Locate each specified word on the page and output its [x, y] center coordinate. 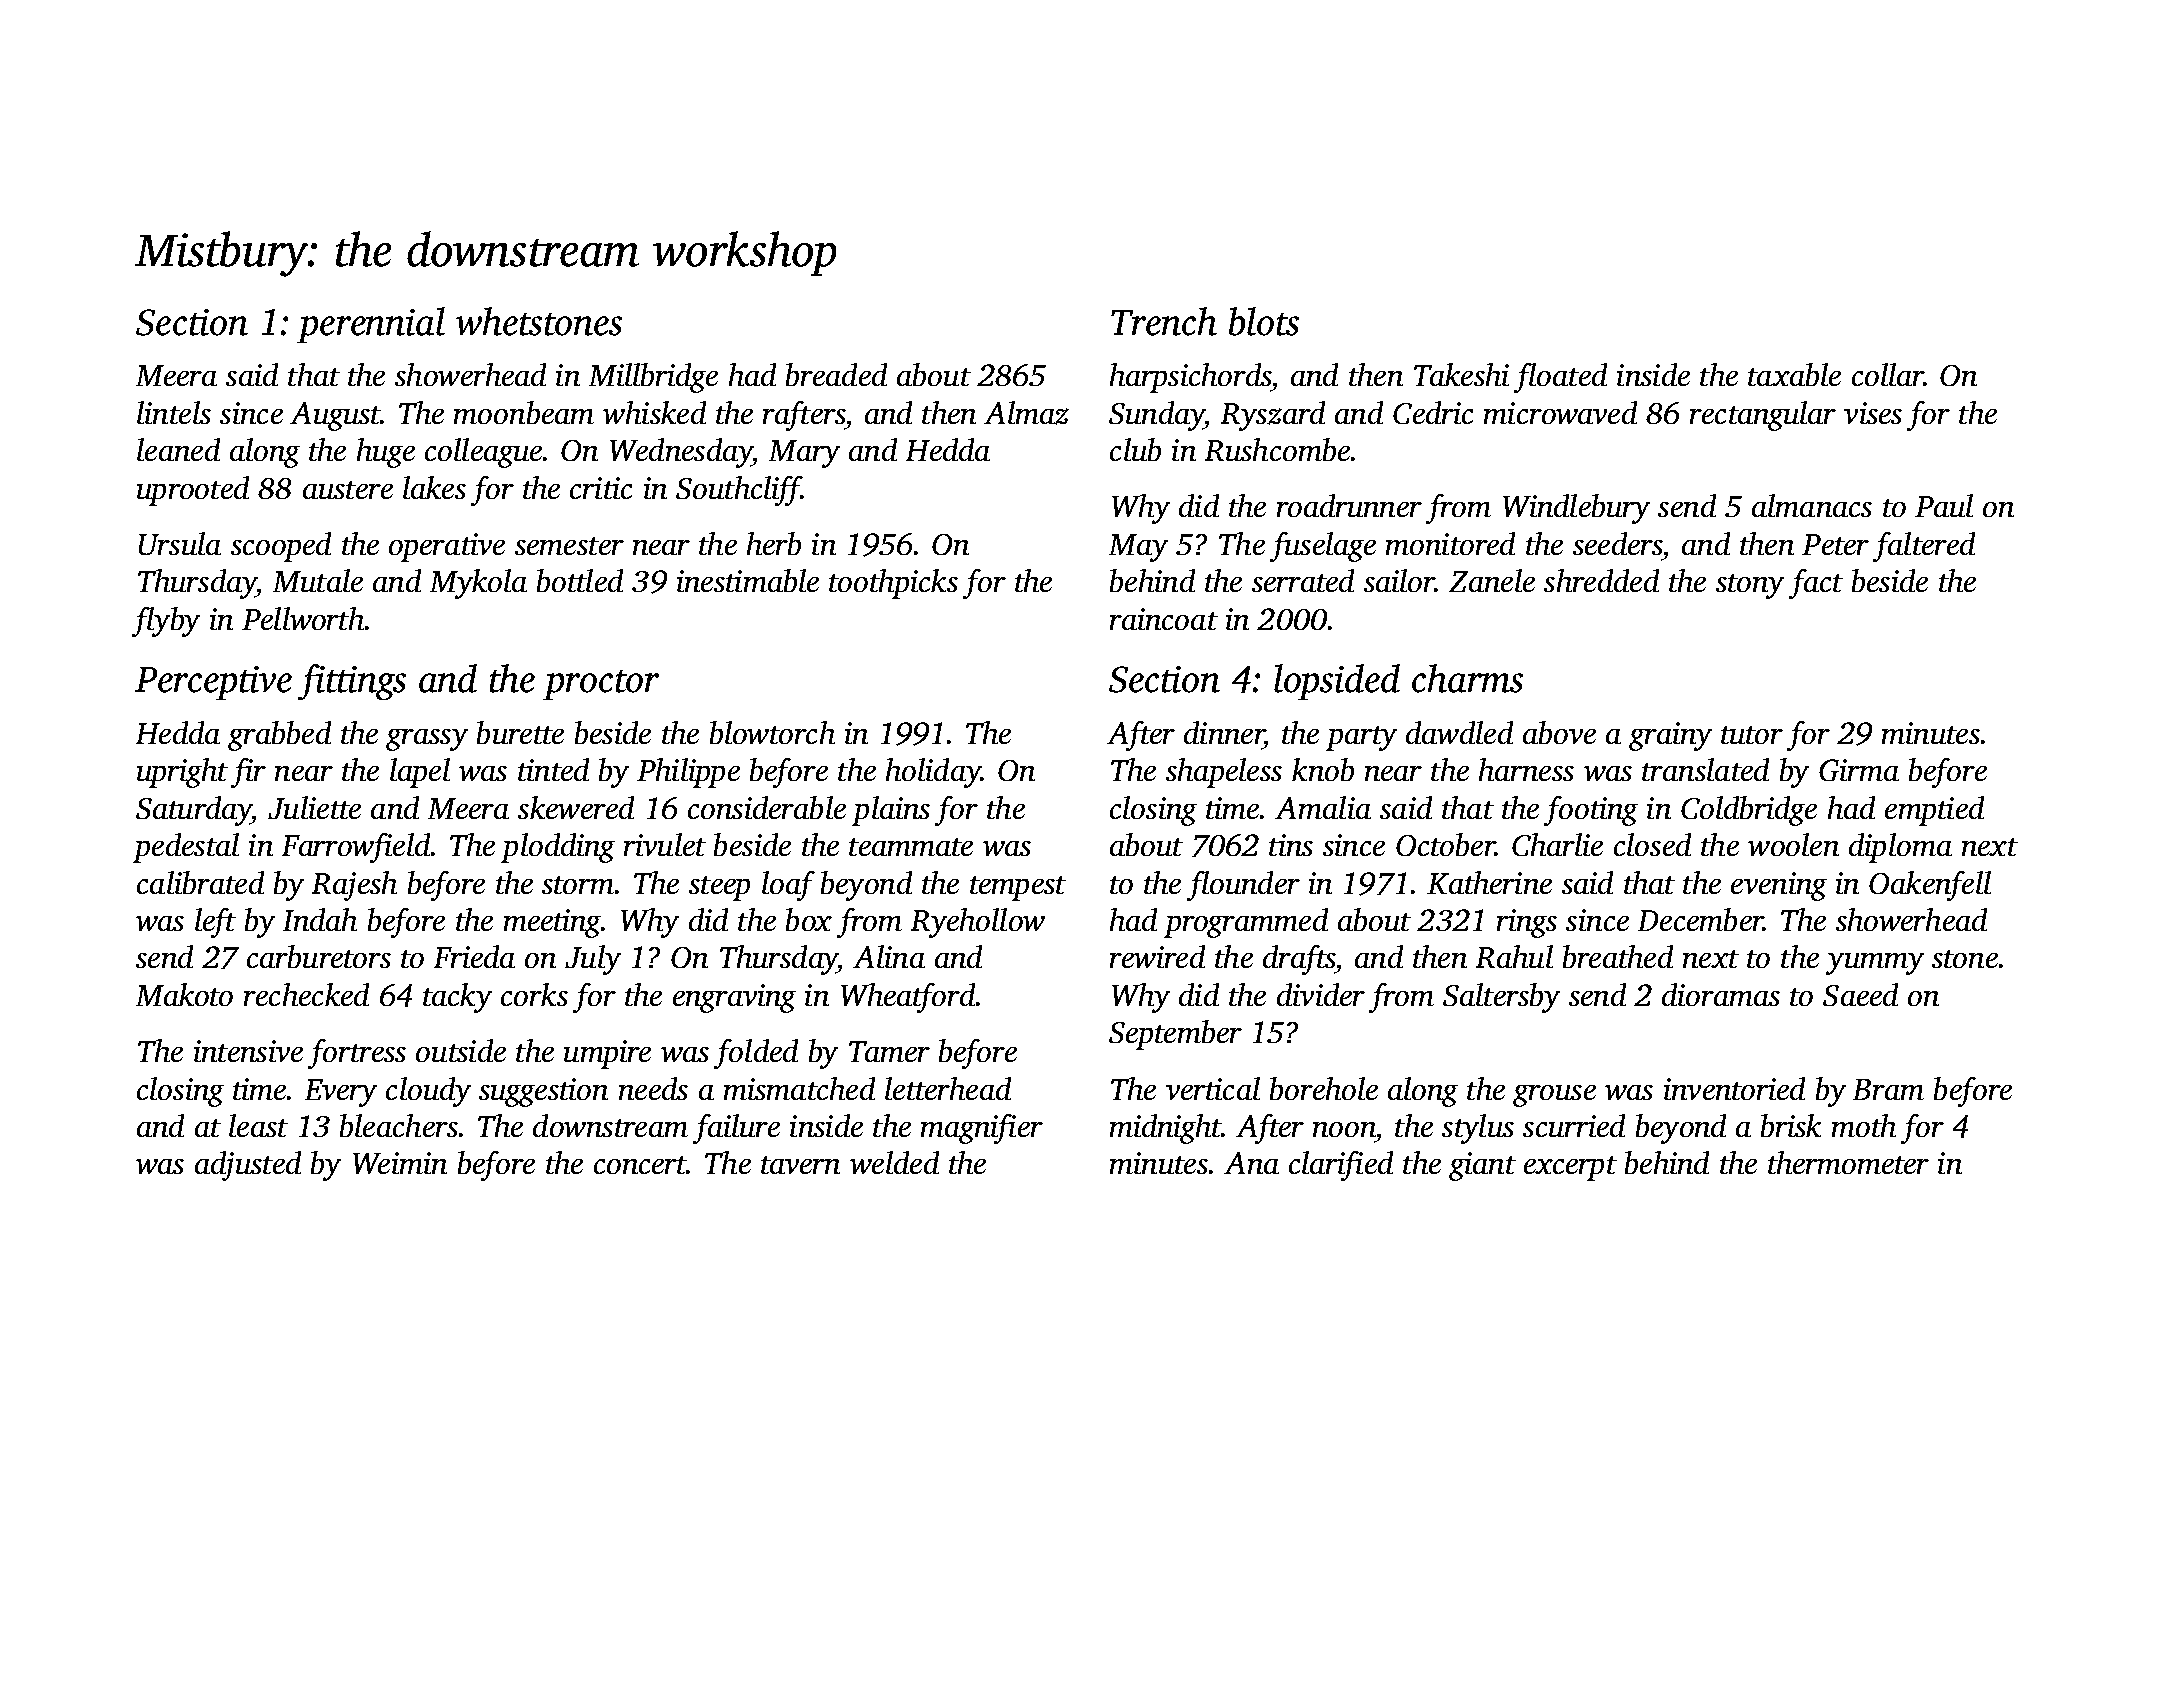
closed [1652, 844]
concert [640, 1165]
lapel [420, 773]
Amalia [1323, 807]
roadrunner [1349, 505]
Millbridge [653, 378]
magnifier [982, 1129]
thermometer [1848, 1162]
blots [1264, 321]
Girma [1859, 770]
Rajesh [354, 886]
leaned [178, 449]
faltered [1924, 547]
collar [1888, 374]
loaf [788, 886]
